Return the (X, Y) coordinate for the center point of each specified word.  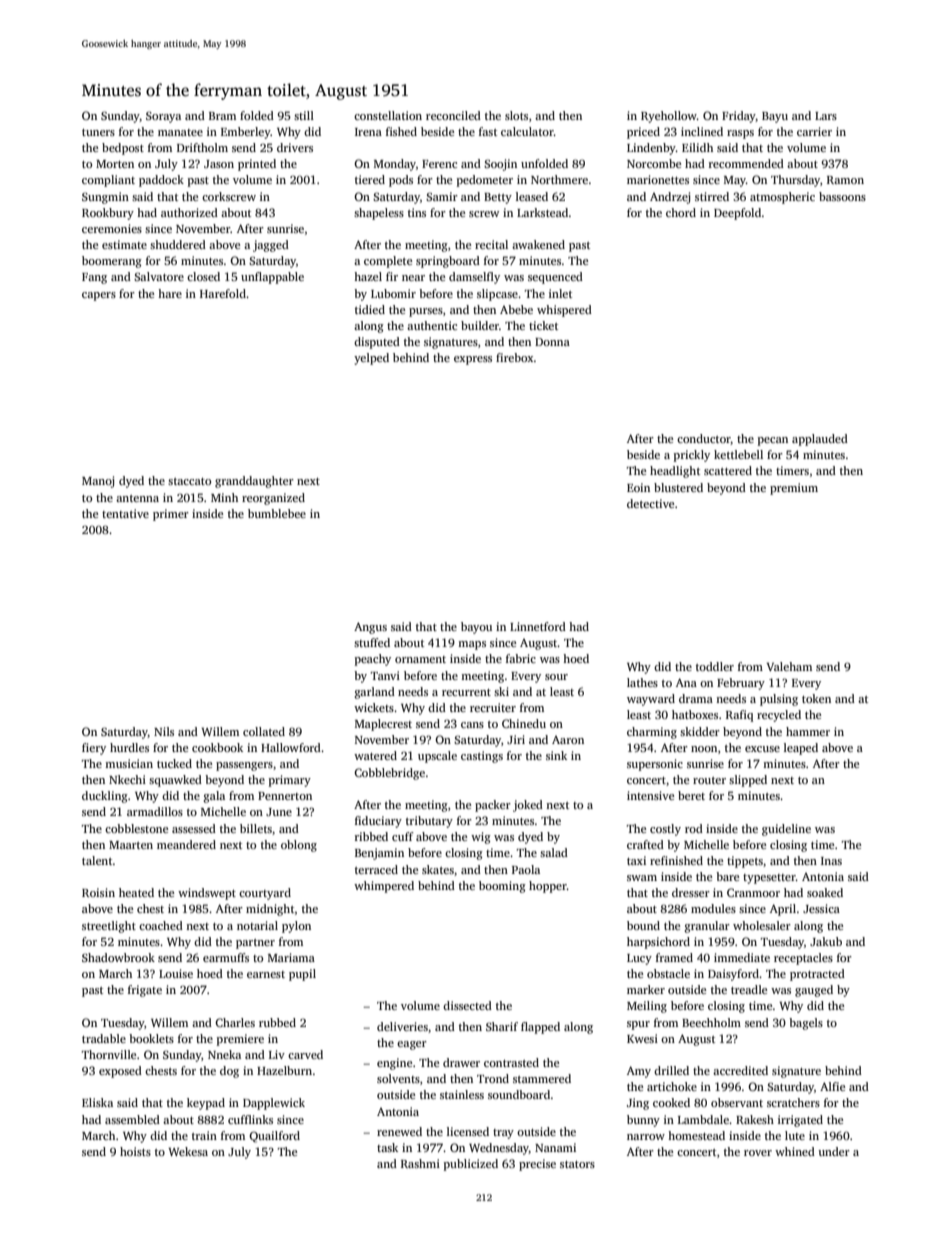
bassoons (842, 196)
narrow (646, 1137)
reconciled (453, 115)
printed (257, 165)
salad (554, 852)
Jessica (821, 908)
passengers (244, 766)
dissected (467, 1005)
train (204, 1135)
